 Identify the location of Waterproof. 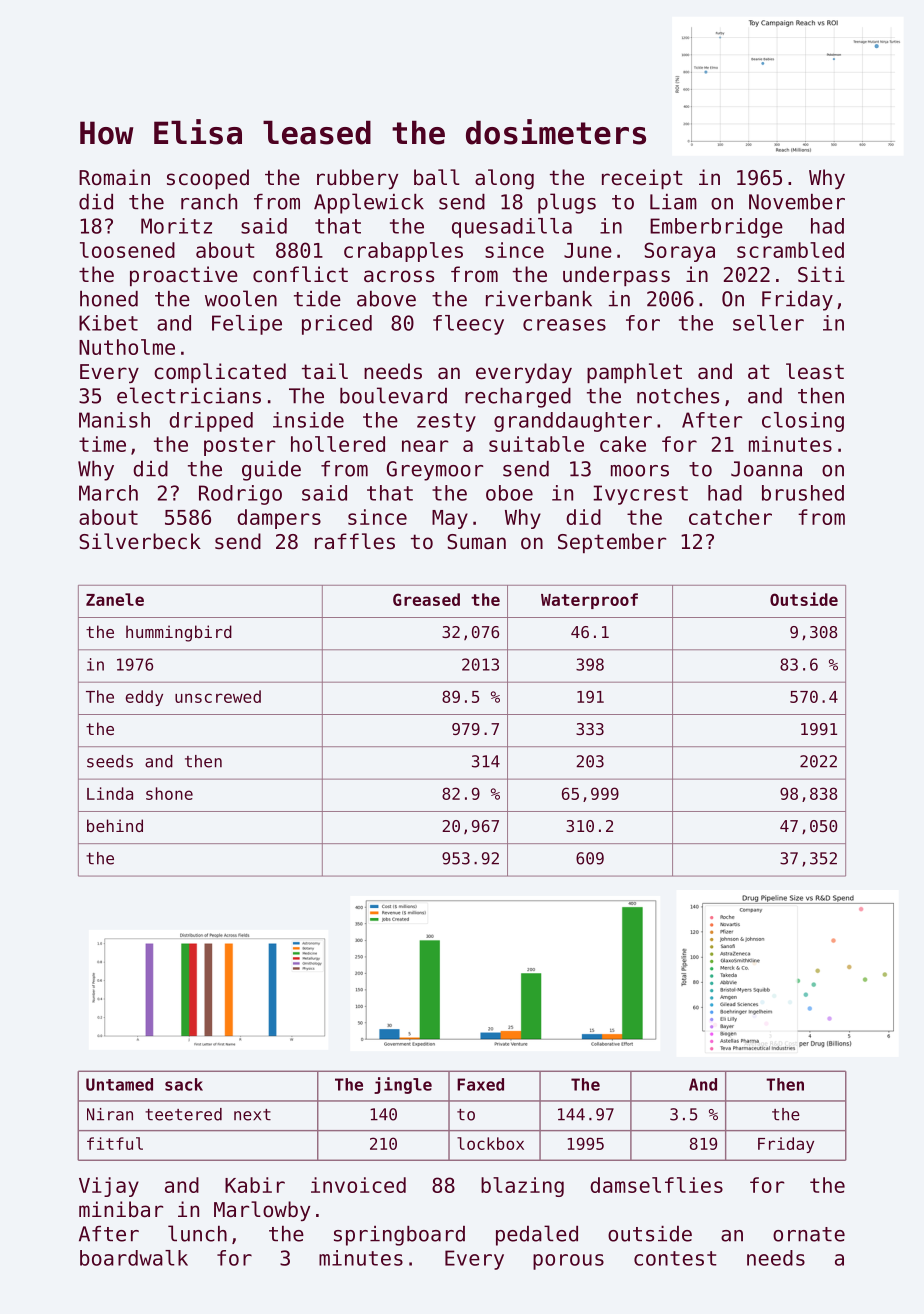
(589, 601).
